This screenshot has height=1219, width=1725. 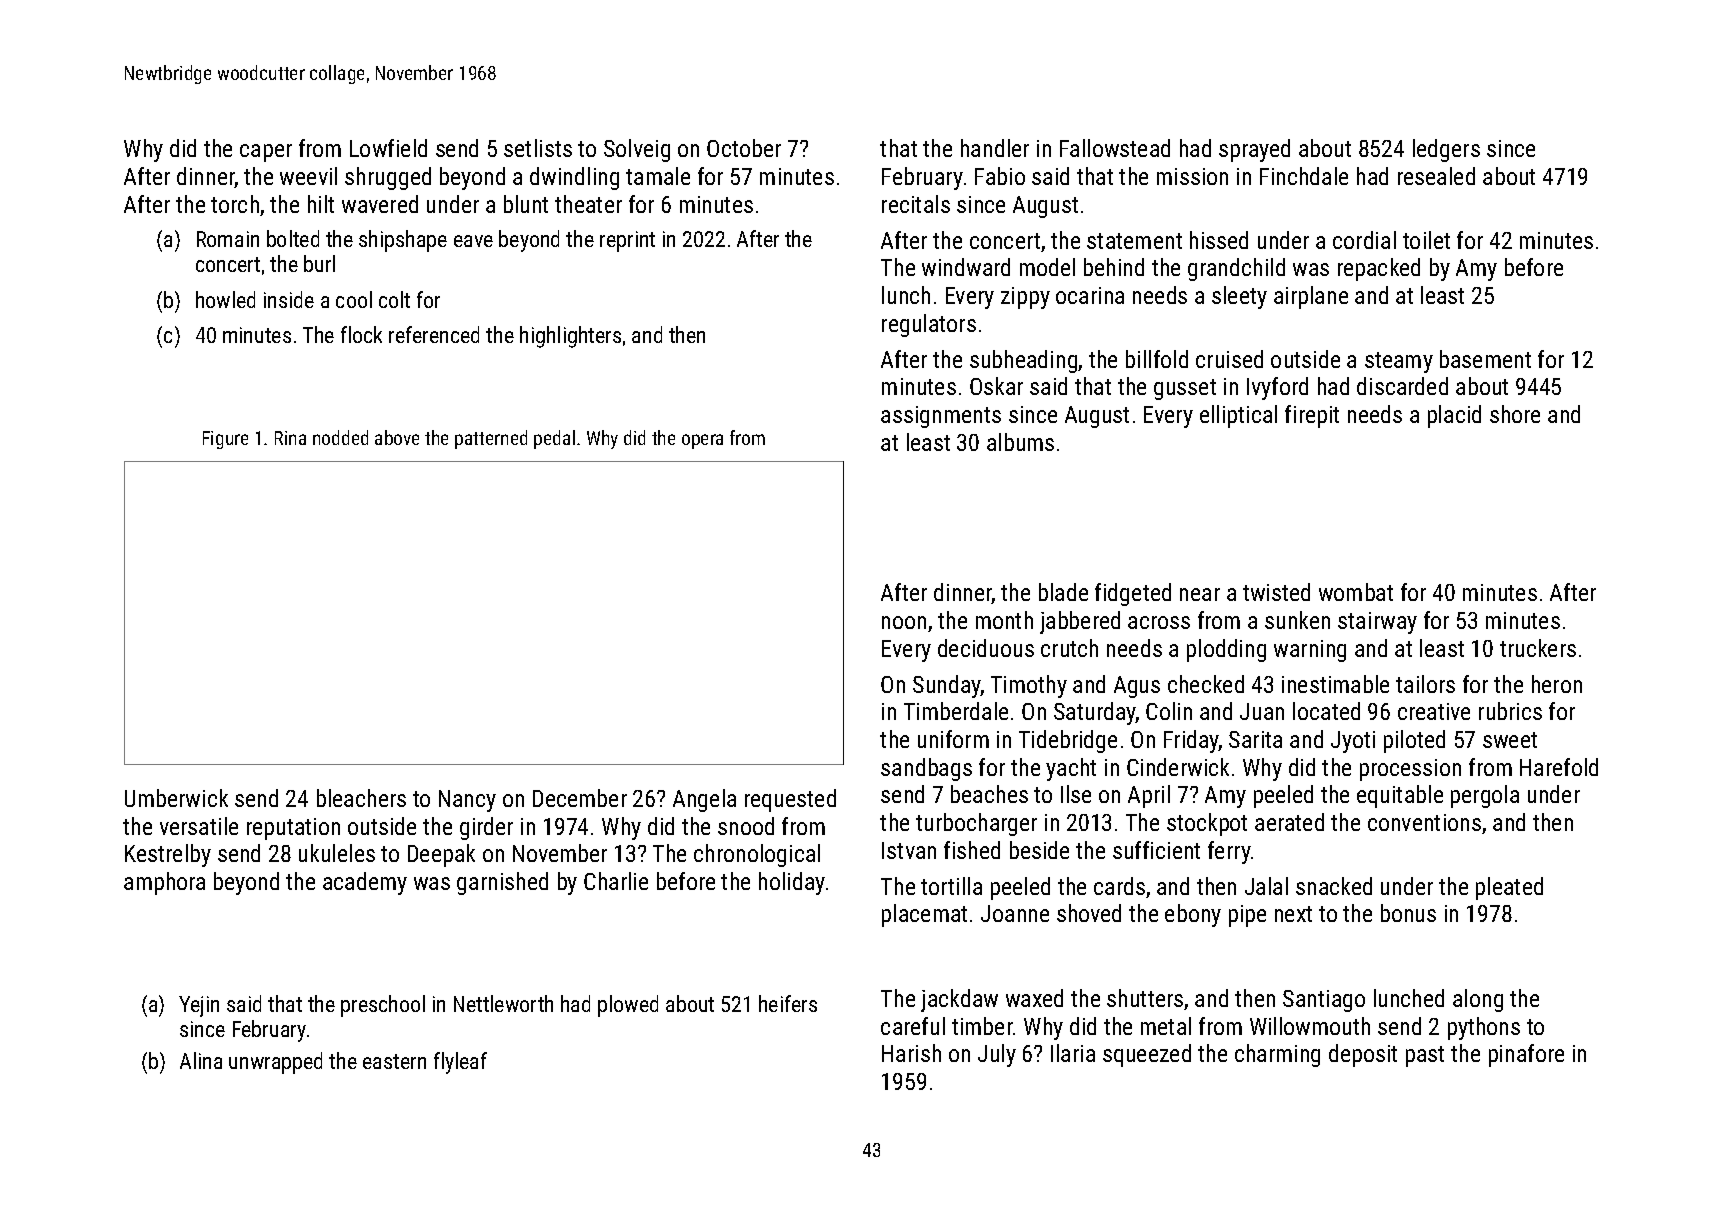 What do you see at coordinates (319, 263) in the screenshot?
I see `burl` at bounding box center [319, 263].
